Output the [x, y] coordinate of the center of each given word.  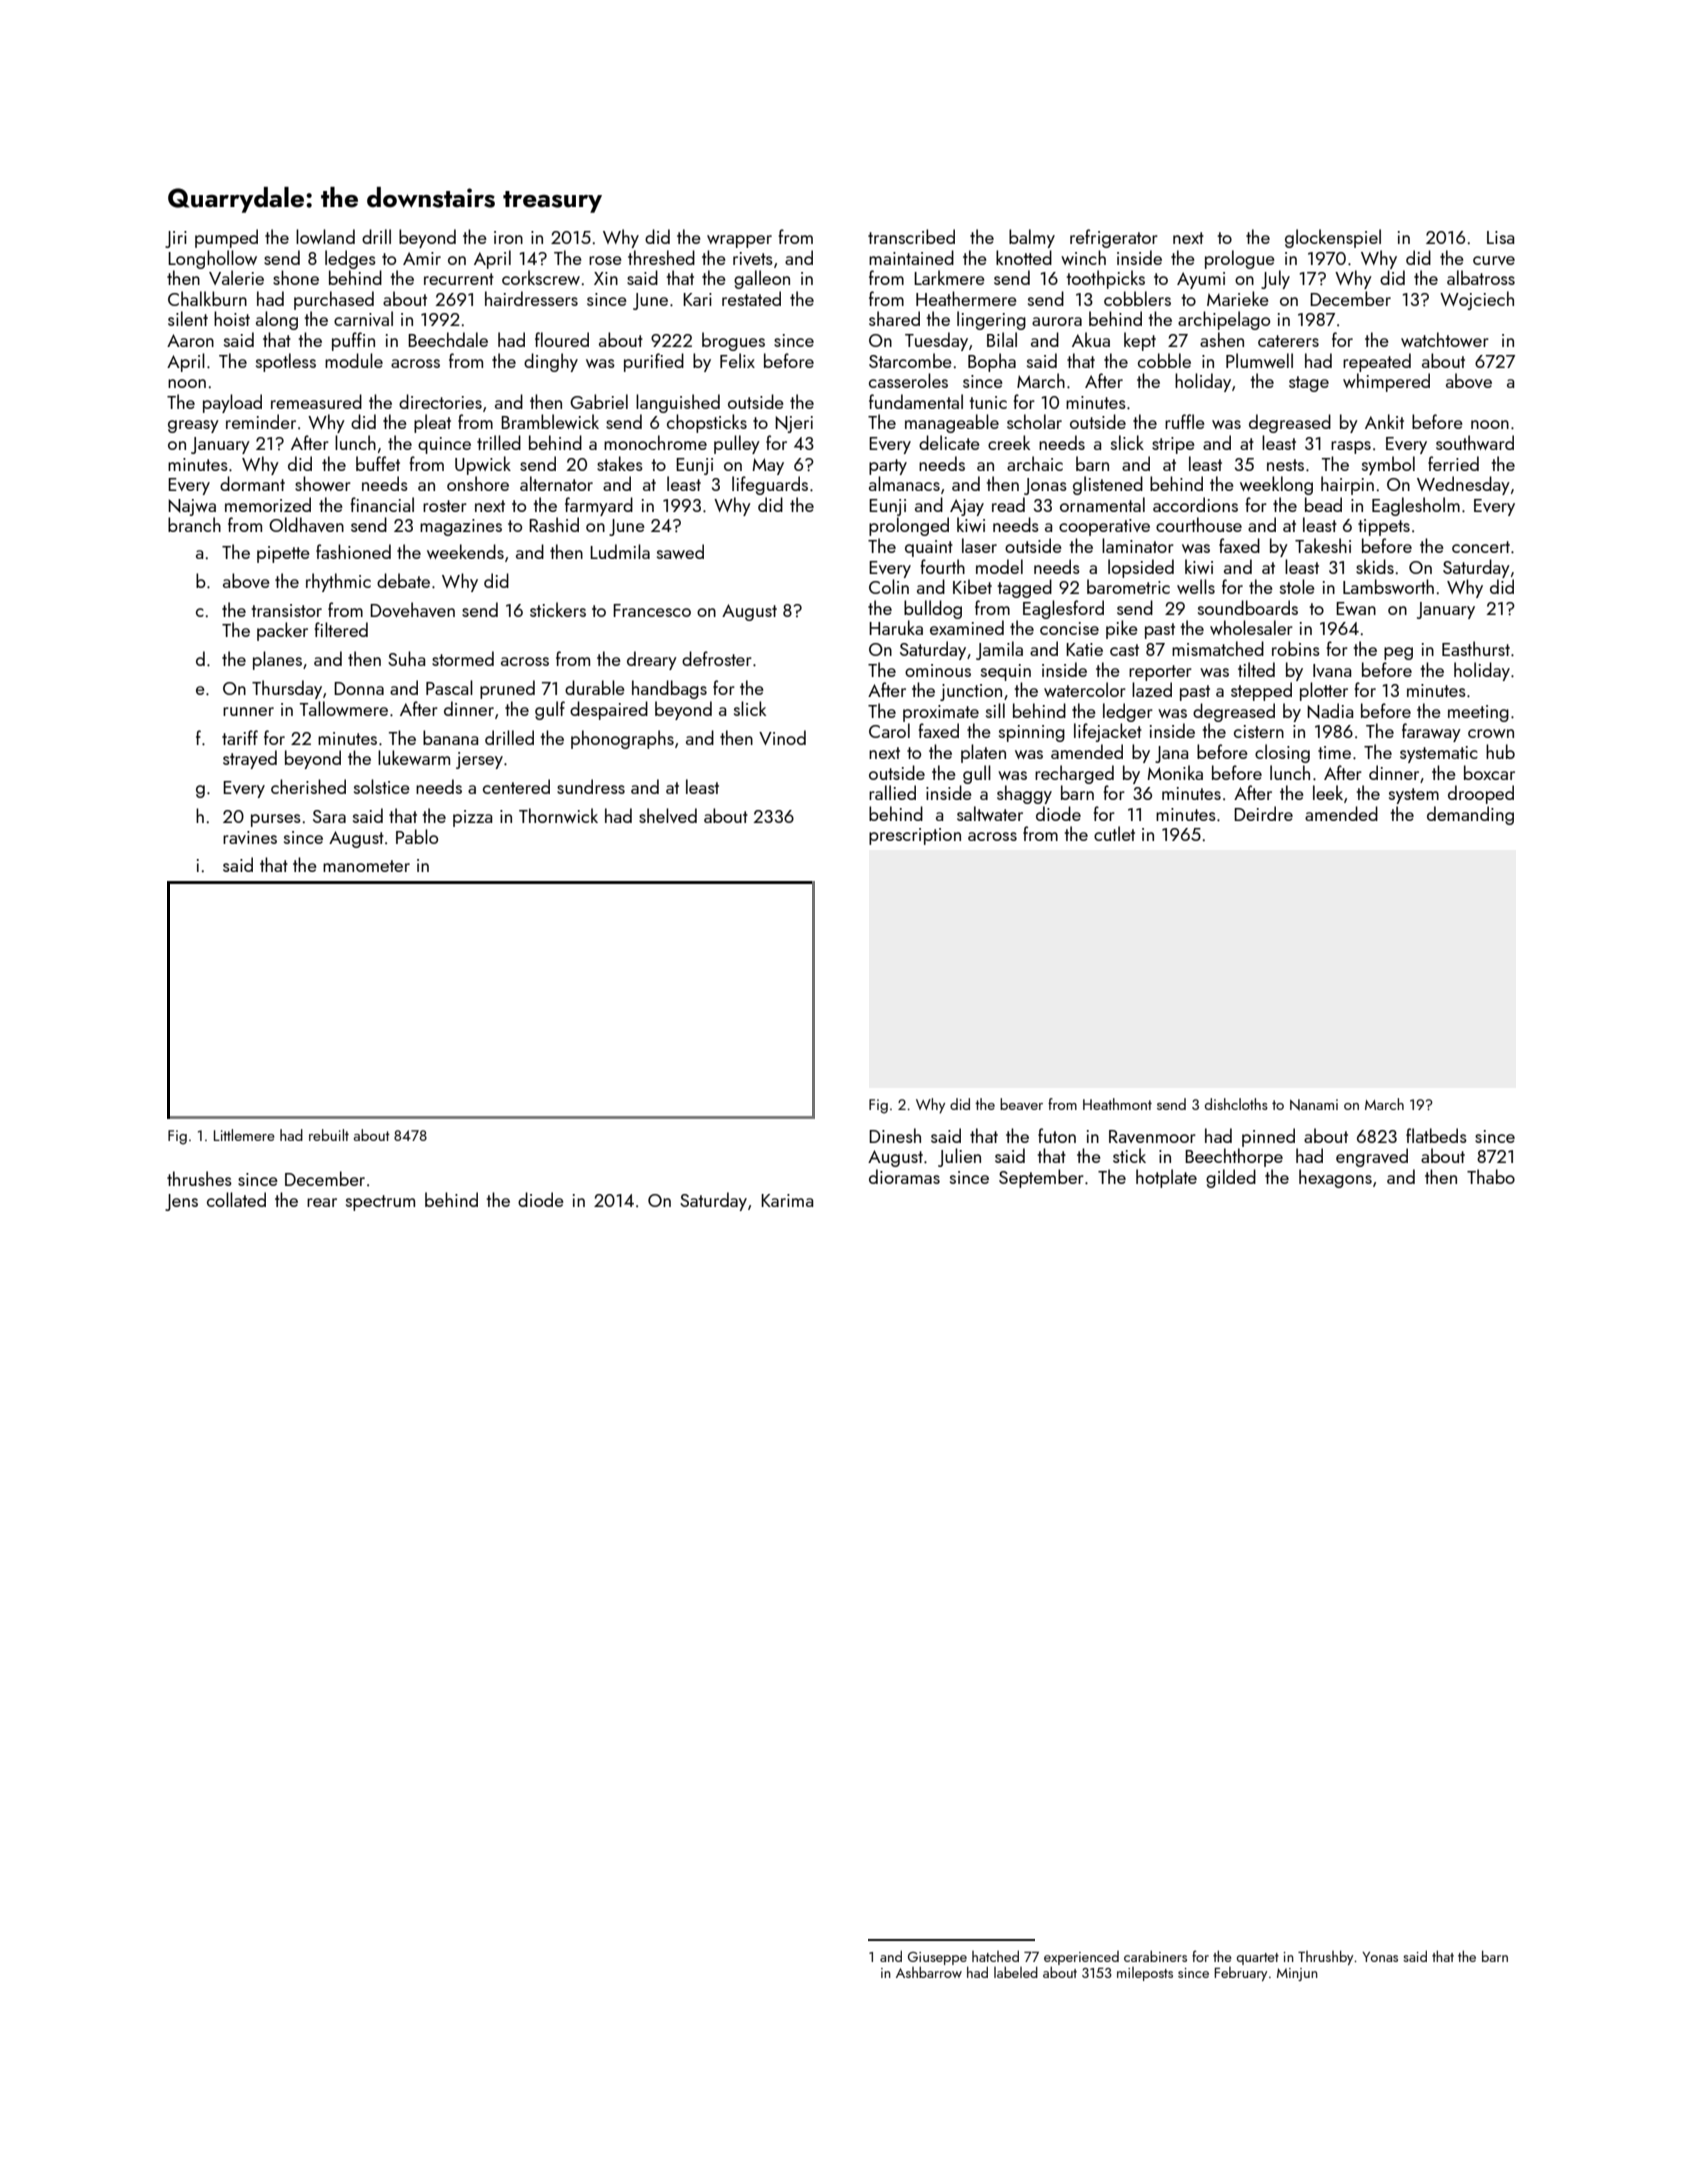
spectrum [380, 1203]
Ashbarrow [929, 1972]
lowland [325, 236]
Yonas [1380, 1957]
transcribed [911, 236]
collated [236, 1199]
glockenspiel [1333, 238]
